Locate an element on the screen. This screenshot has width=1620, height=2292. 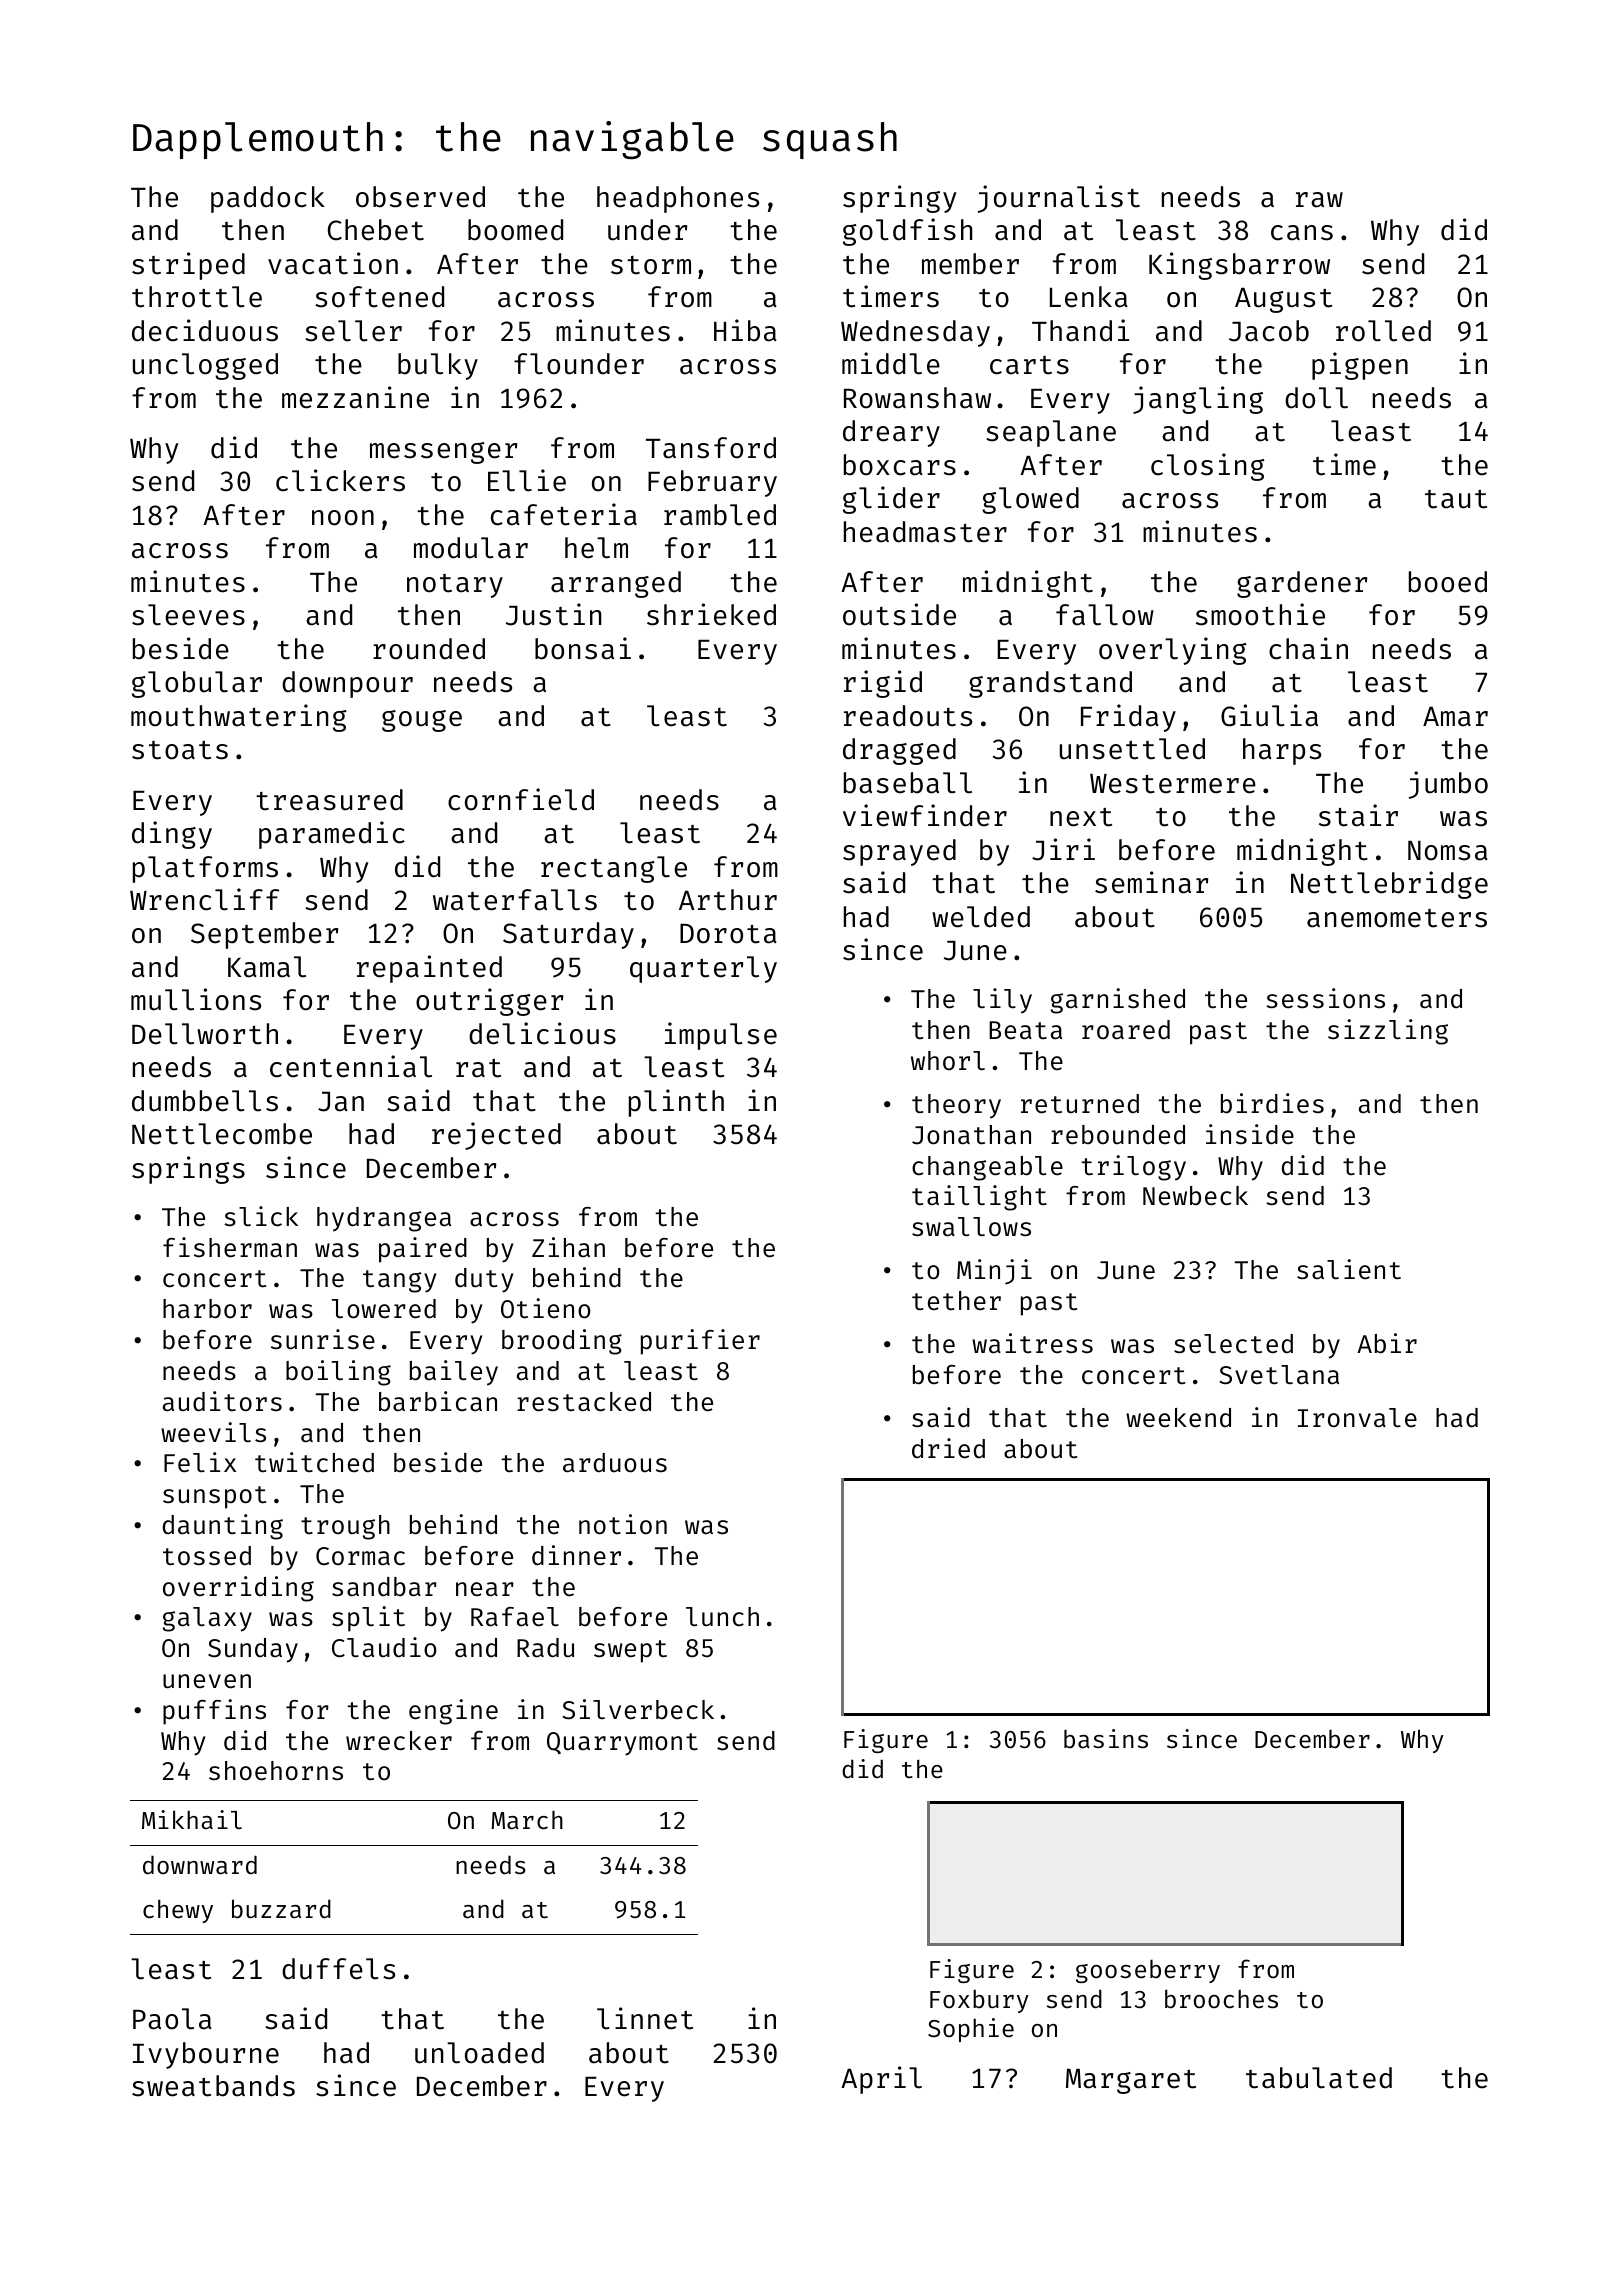
lunch is located at coordinates (722, 1617).
